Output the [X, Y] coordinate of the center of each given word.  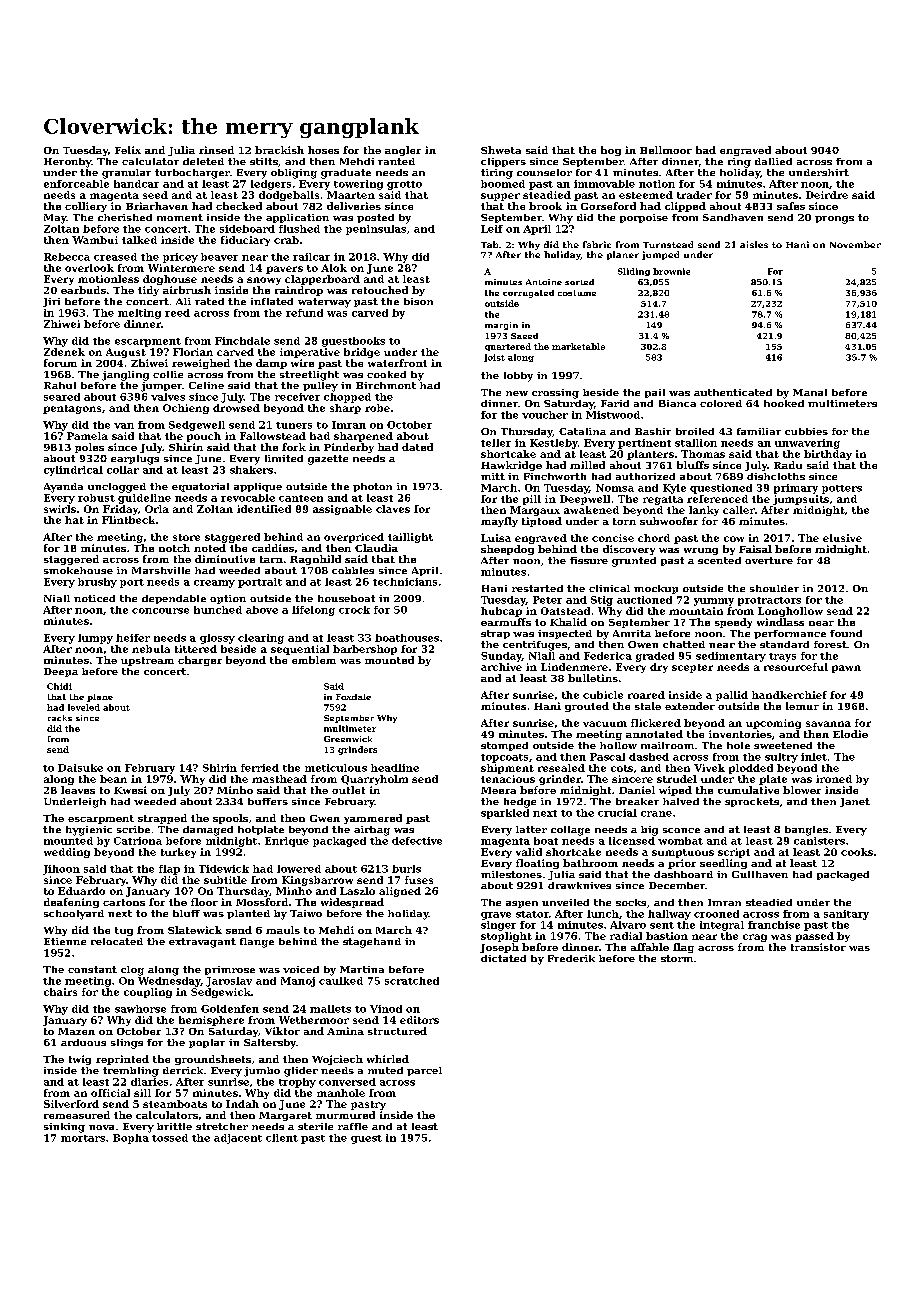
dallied [773, 161]
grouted [587, 707]
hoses [323, 150]
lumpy [95, 639]
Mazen [76, 1031]
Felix [128, 150]
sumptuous [683, 853]
